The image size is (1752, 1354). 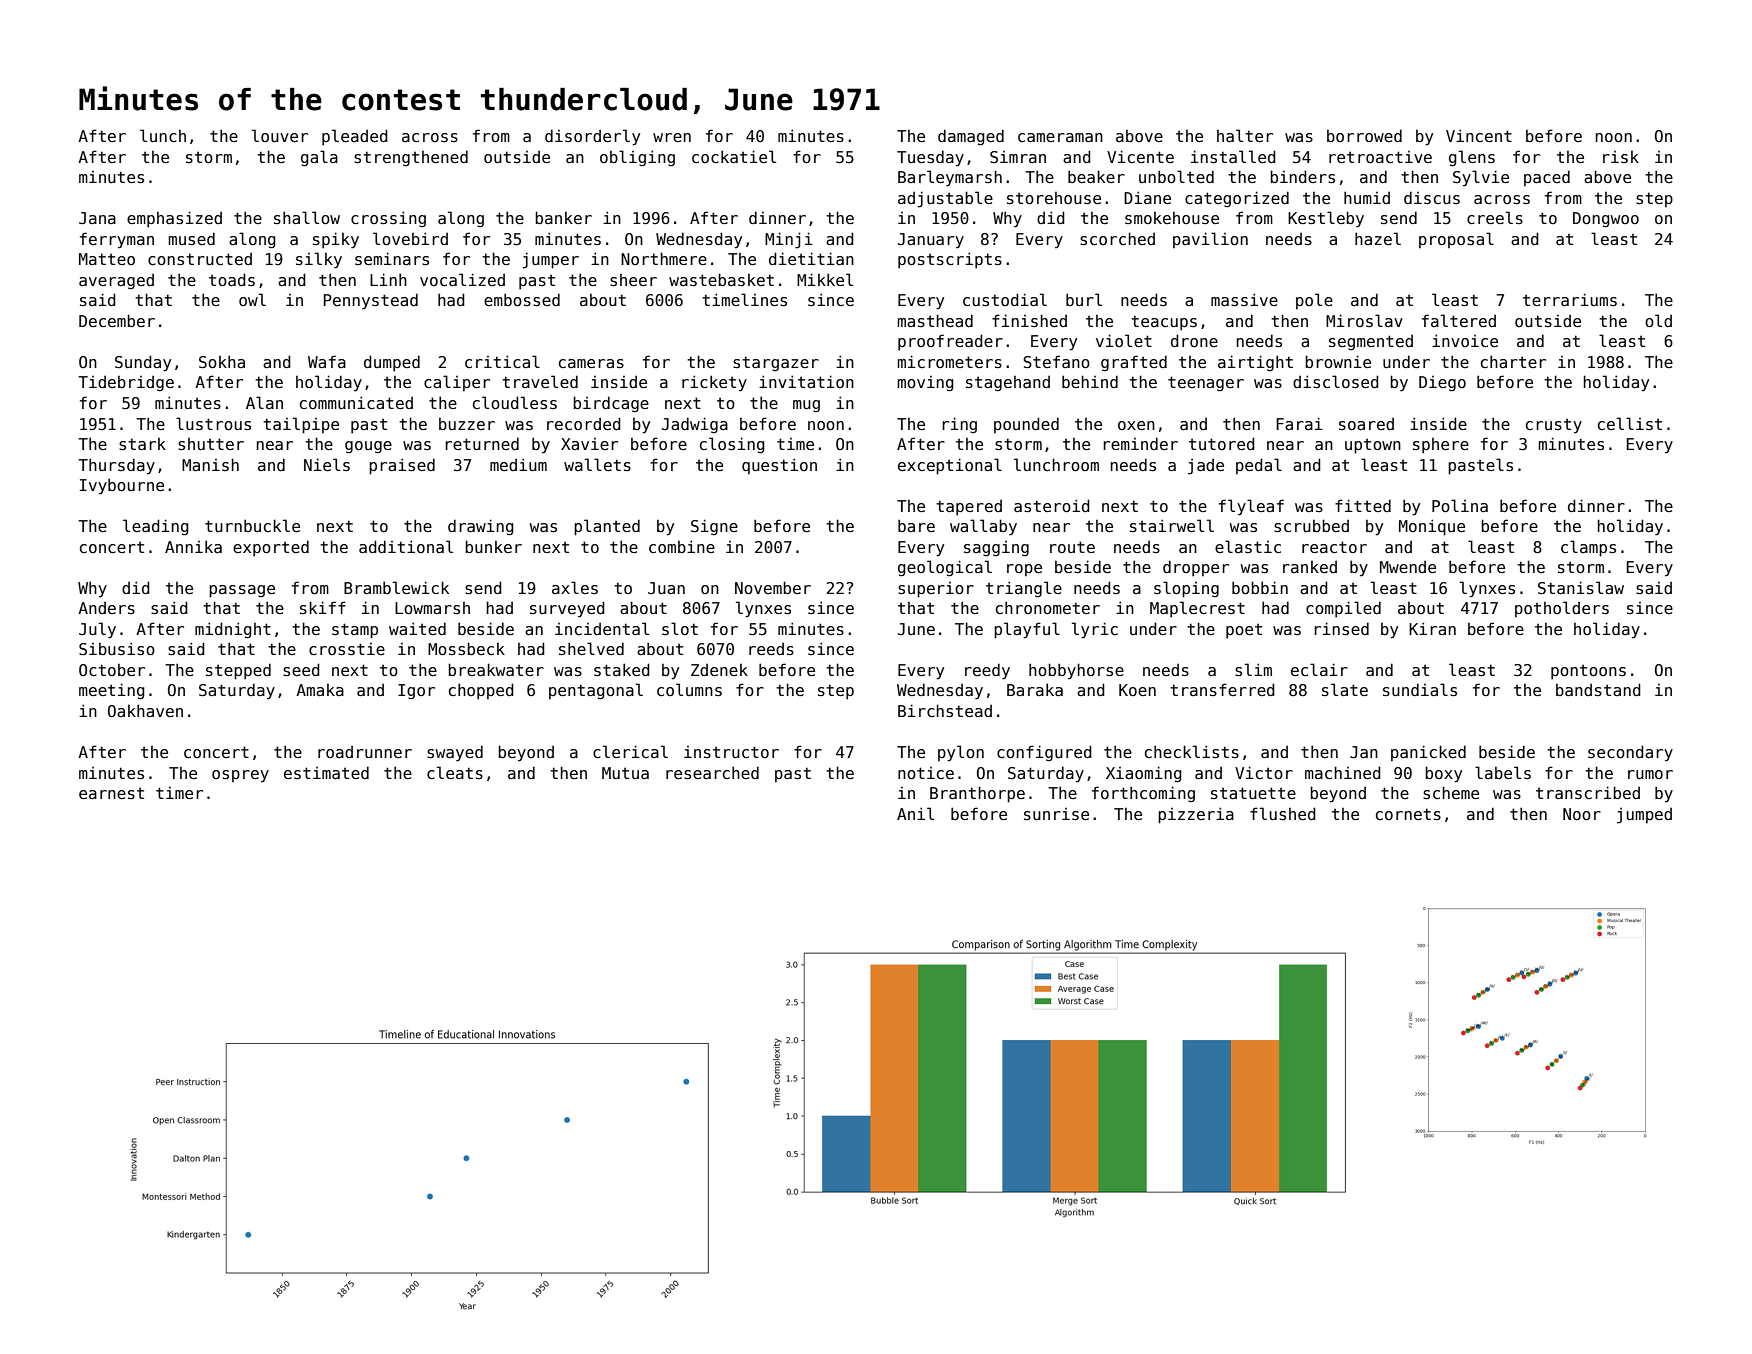 I want to click on Anil, so click(x=915, y=813).
